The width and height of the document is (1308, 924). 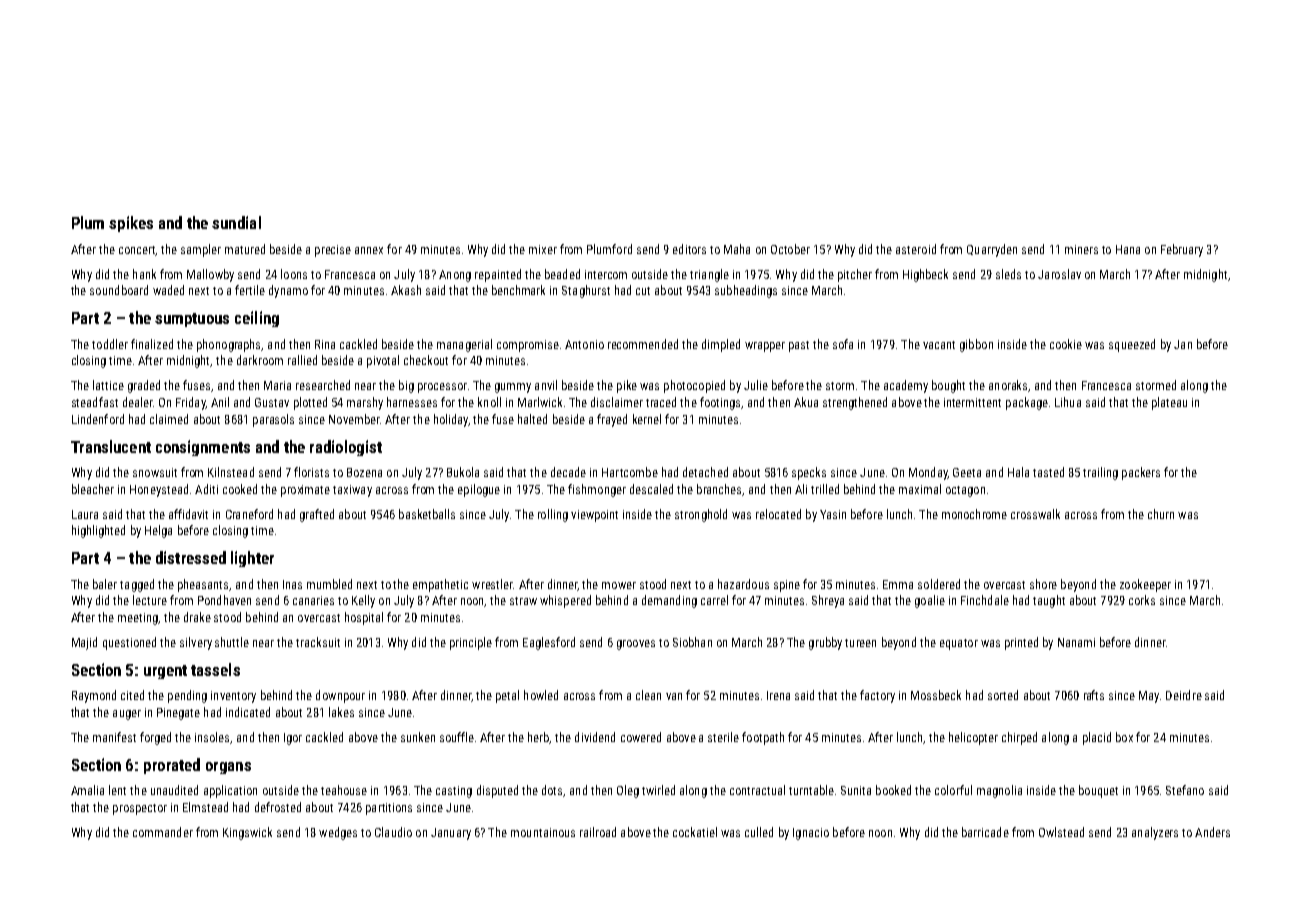 I want to click on Finchdale, so click(x=985, y=600).
